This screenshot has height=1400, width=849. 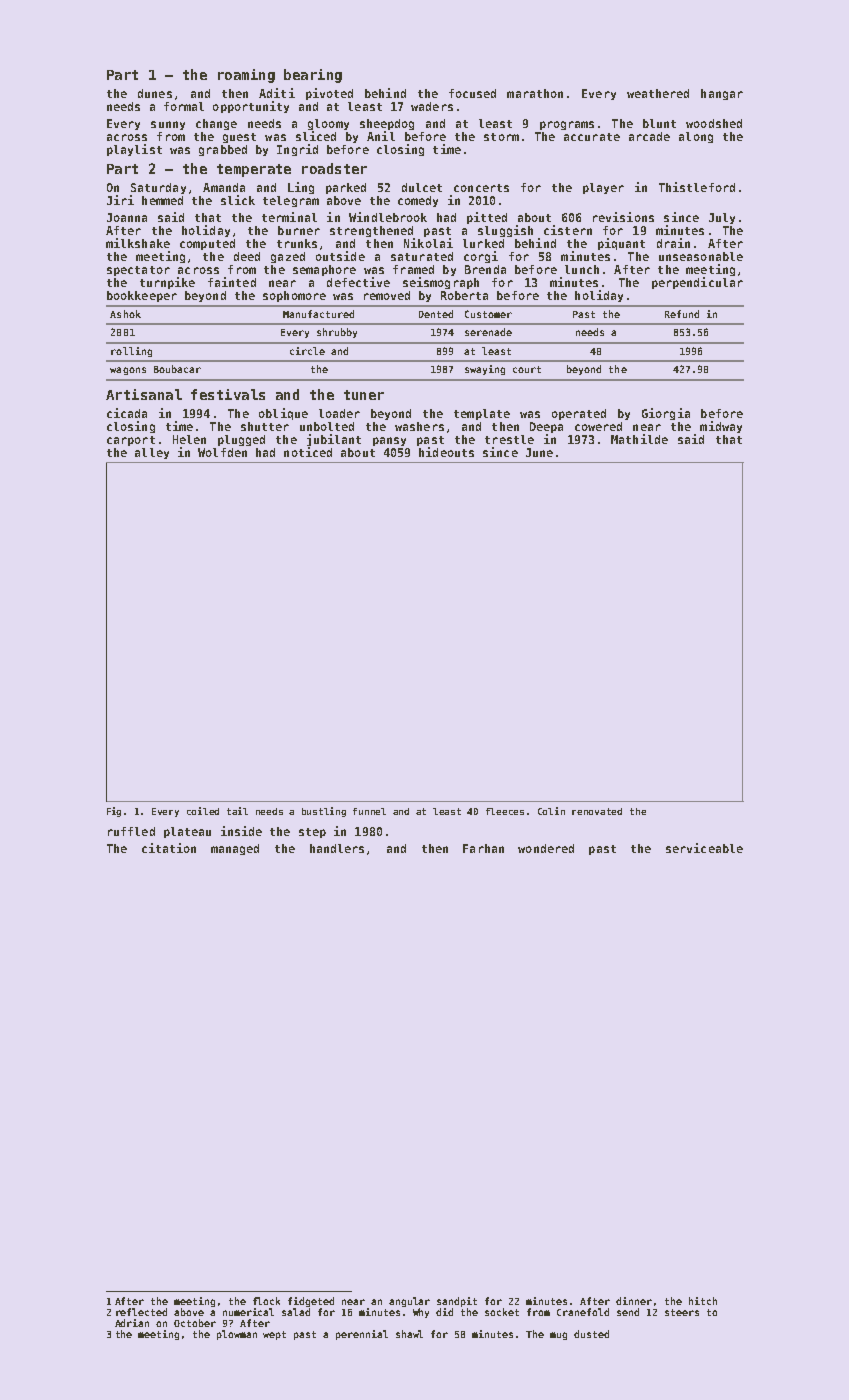 What do you see at coordinates (155, 93) in the screenshot?
I see `dunes` at bounding box center [155, 93].
